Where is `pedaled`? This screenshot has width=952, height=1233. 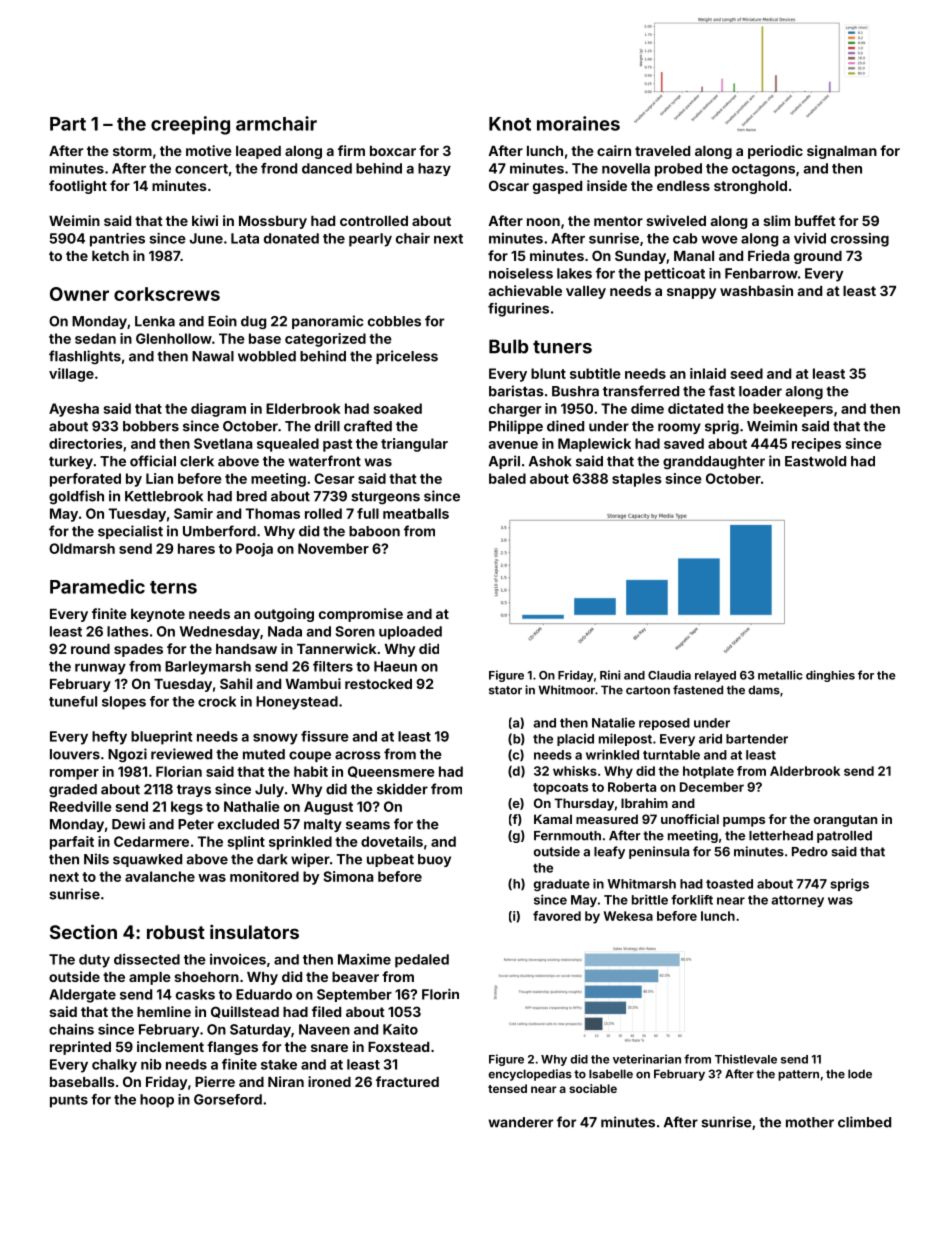
pedaled is located at coordinates (422, 961).
